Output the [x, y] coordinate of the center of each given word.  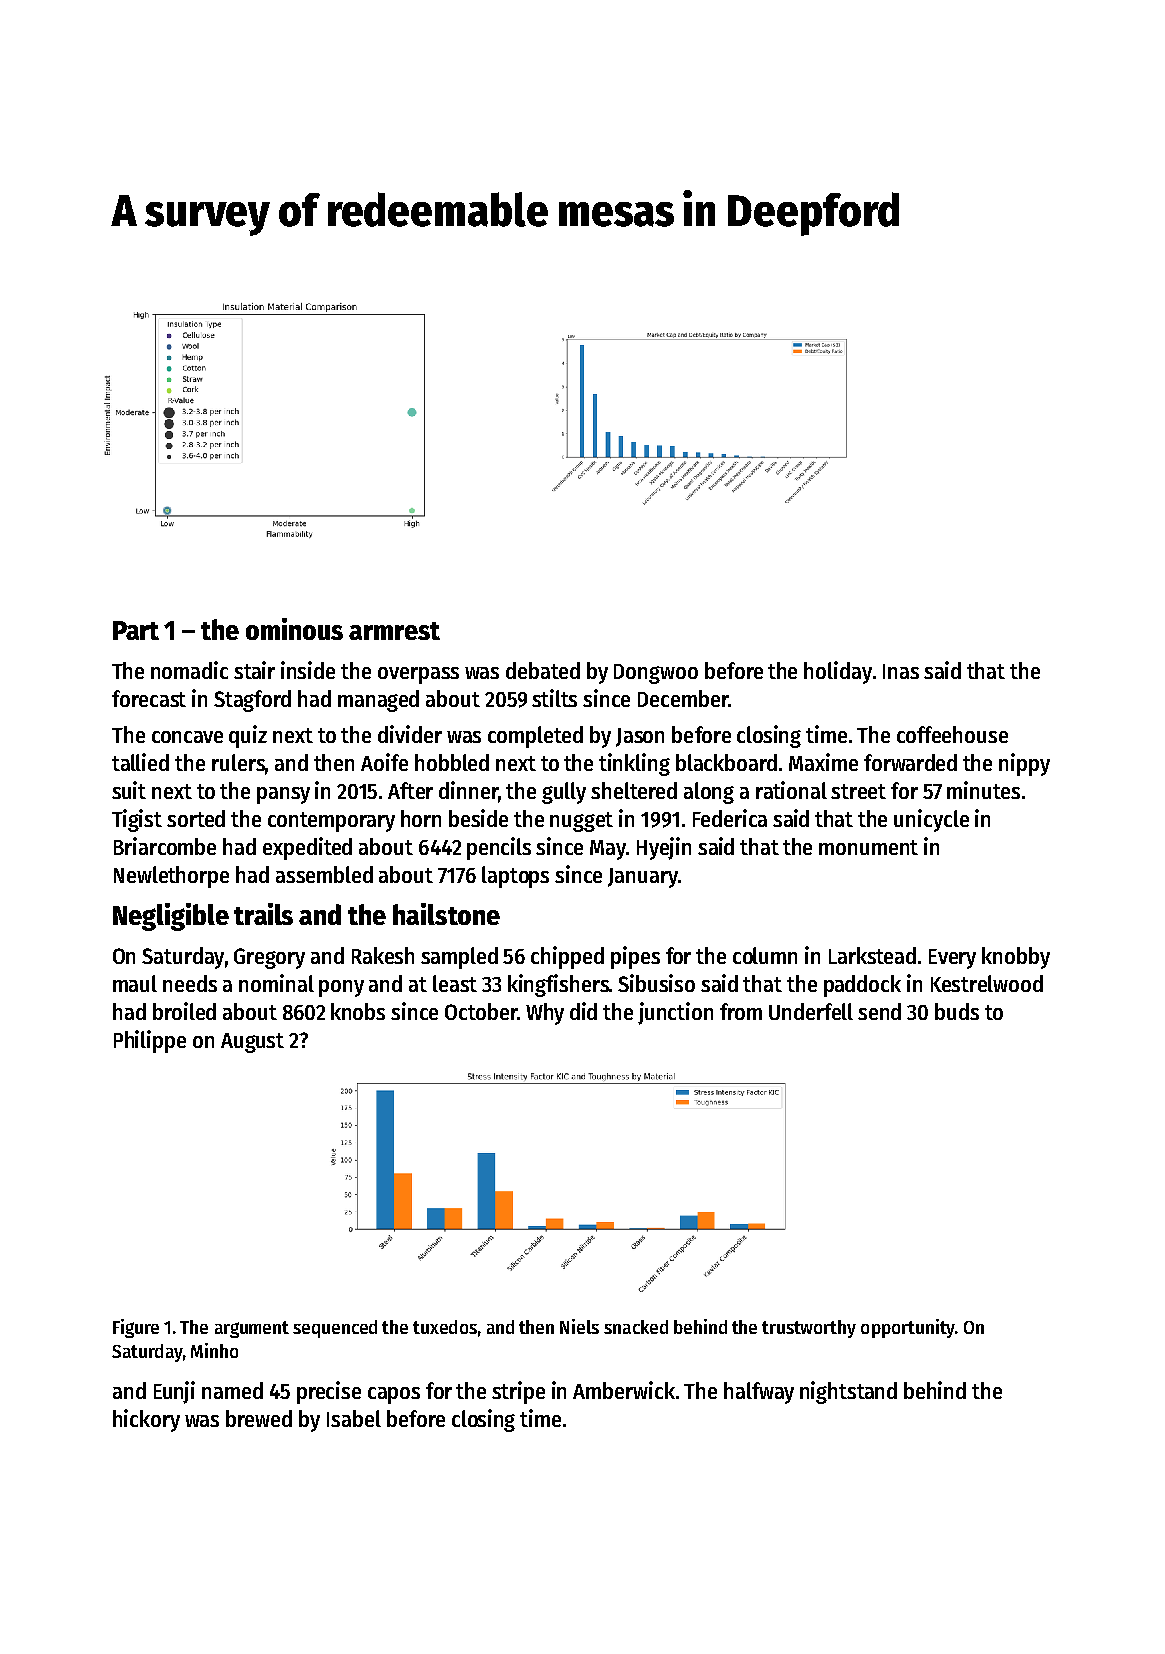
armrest [394, 631]
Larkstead [872, 955]
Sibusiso [656, 983]
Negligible [171, 917]
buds [957, 1011]
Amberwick [624, 1390]
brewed [259, 1418]
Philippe [150, 1041]
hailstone [446, 914]
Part [136, 630]
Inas [901, 671]
